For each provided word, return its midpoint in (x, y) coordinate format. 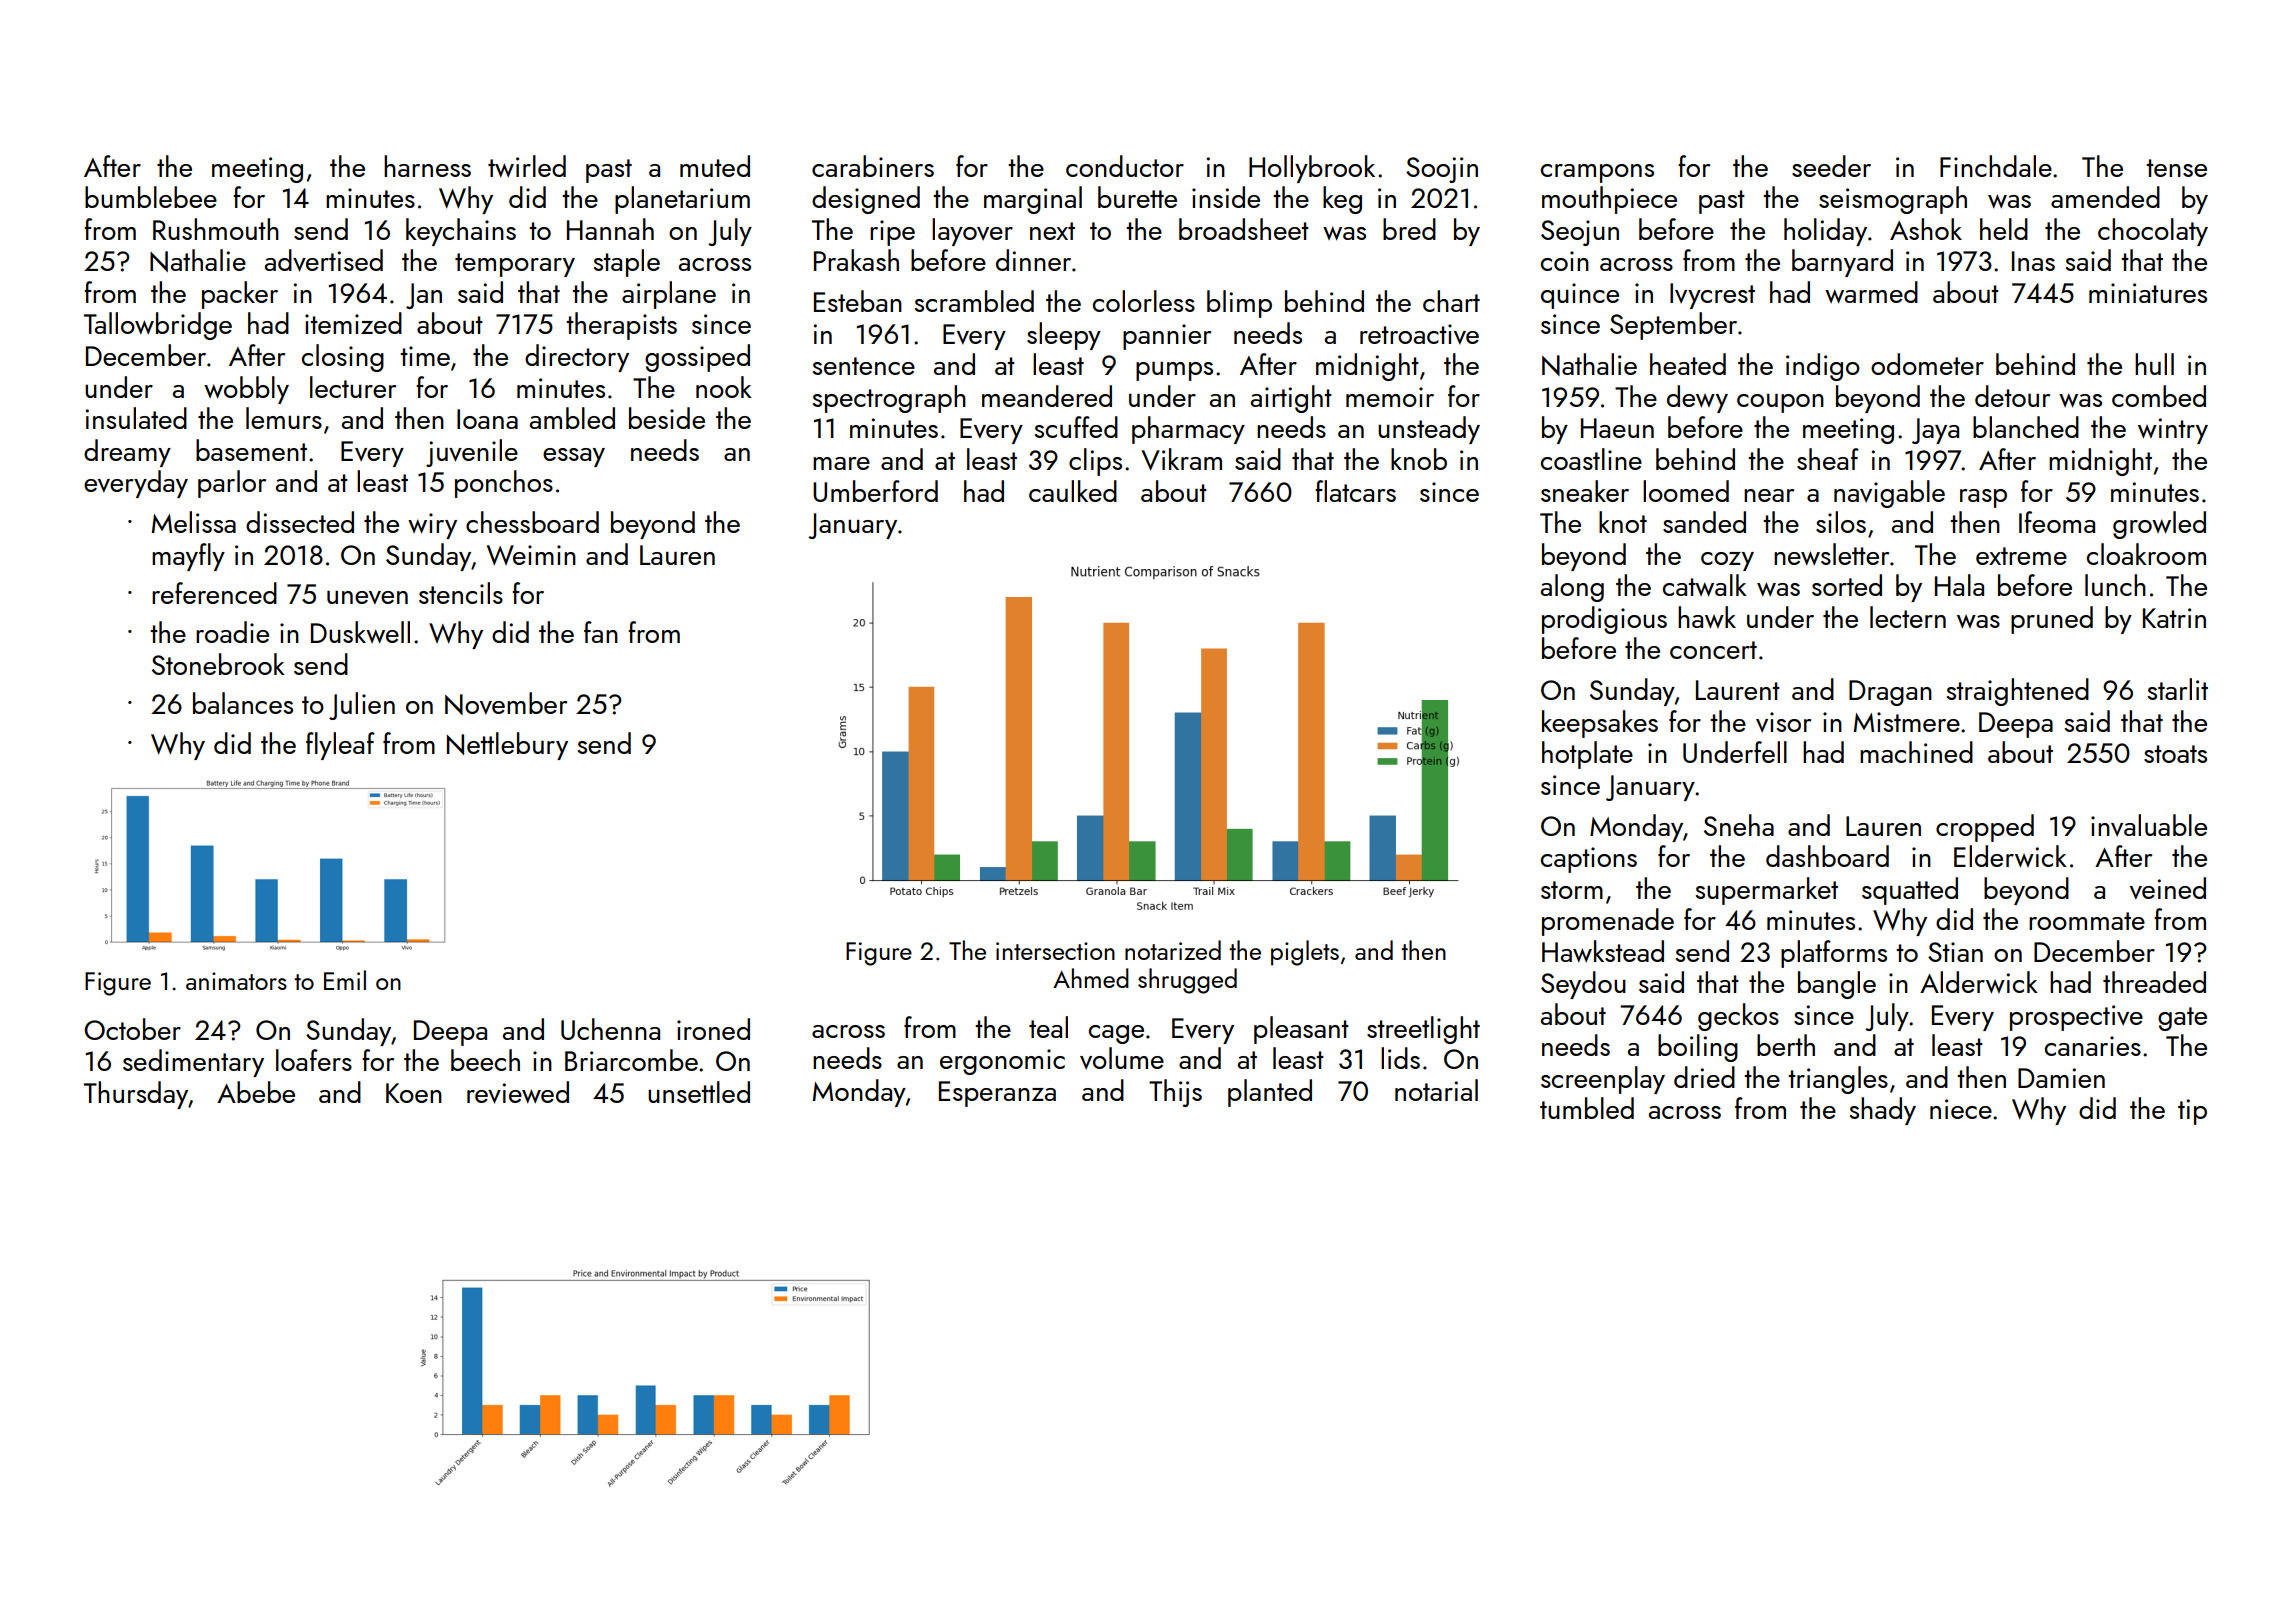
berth (1786, 1045)
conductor (1125, 166)
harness (427, 166)
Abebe (256, 1092)
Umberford (875, 491)
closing (343, 358)
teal (1048, 1027)
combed (2159, 396)
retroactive (1419, 334)
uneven (367, 598)
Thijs (1175, 1093)
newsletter (1831, 554)
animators (236, 981)
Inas (2033, 261)
